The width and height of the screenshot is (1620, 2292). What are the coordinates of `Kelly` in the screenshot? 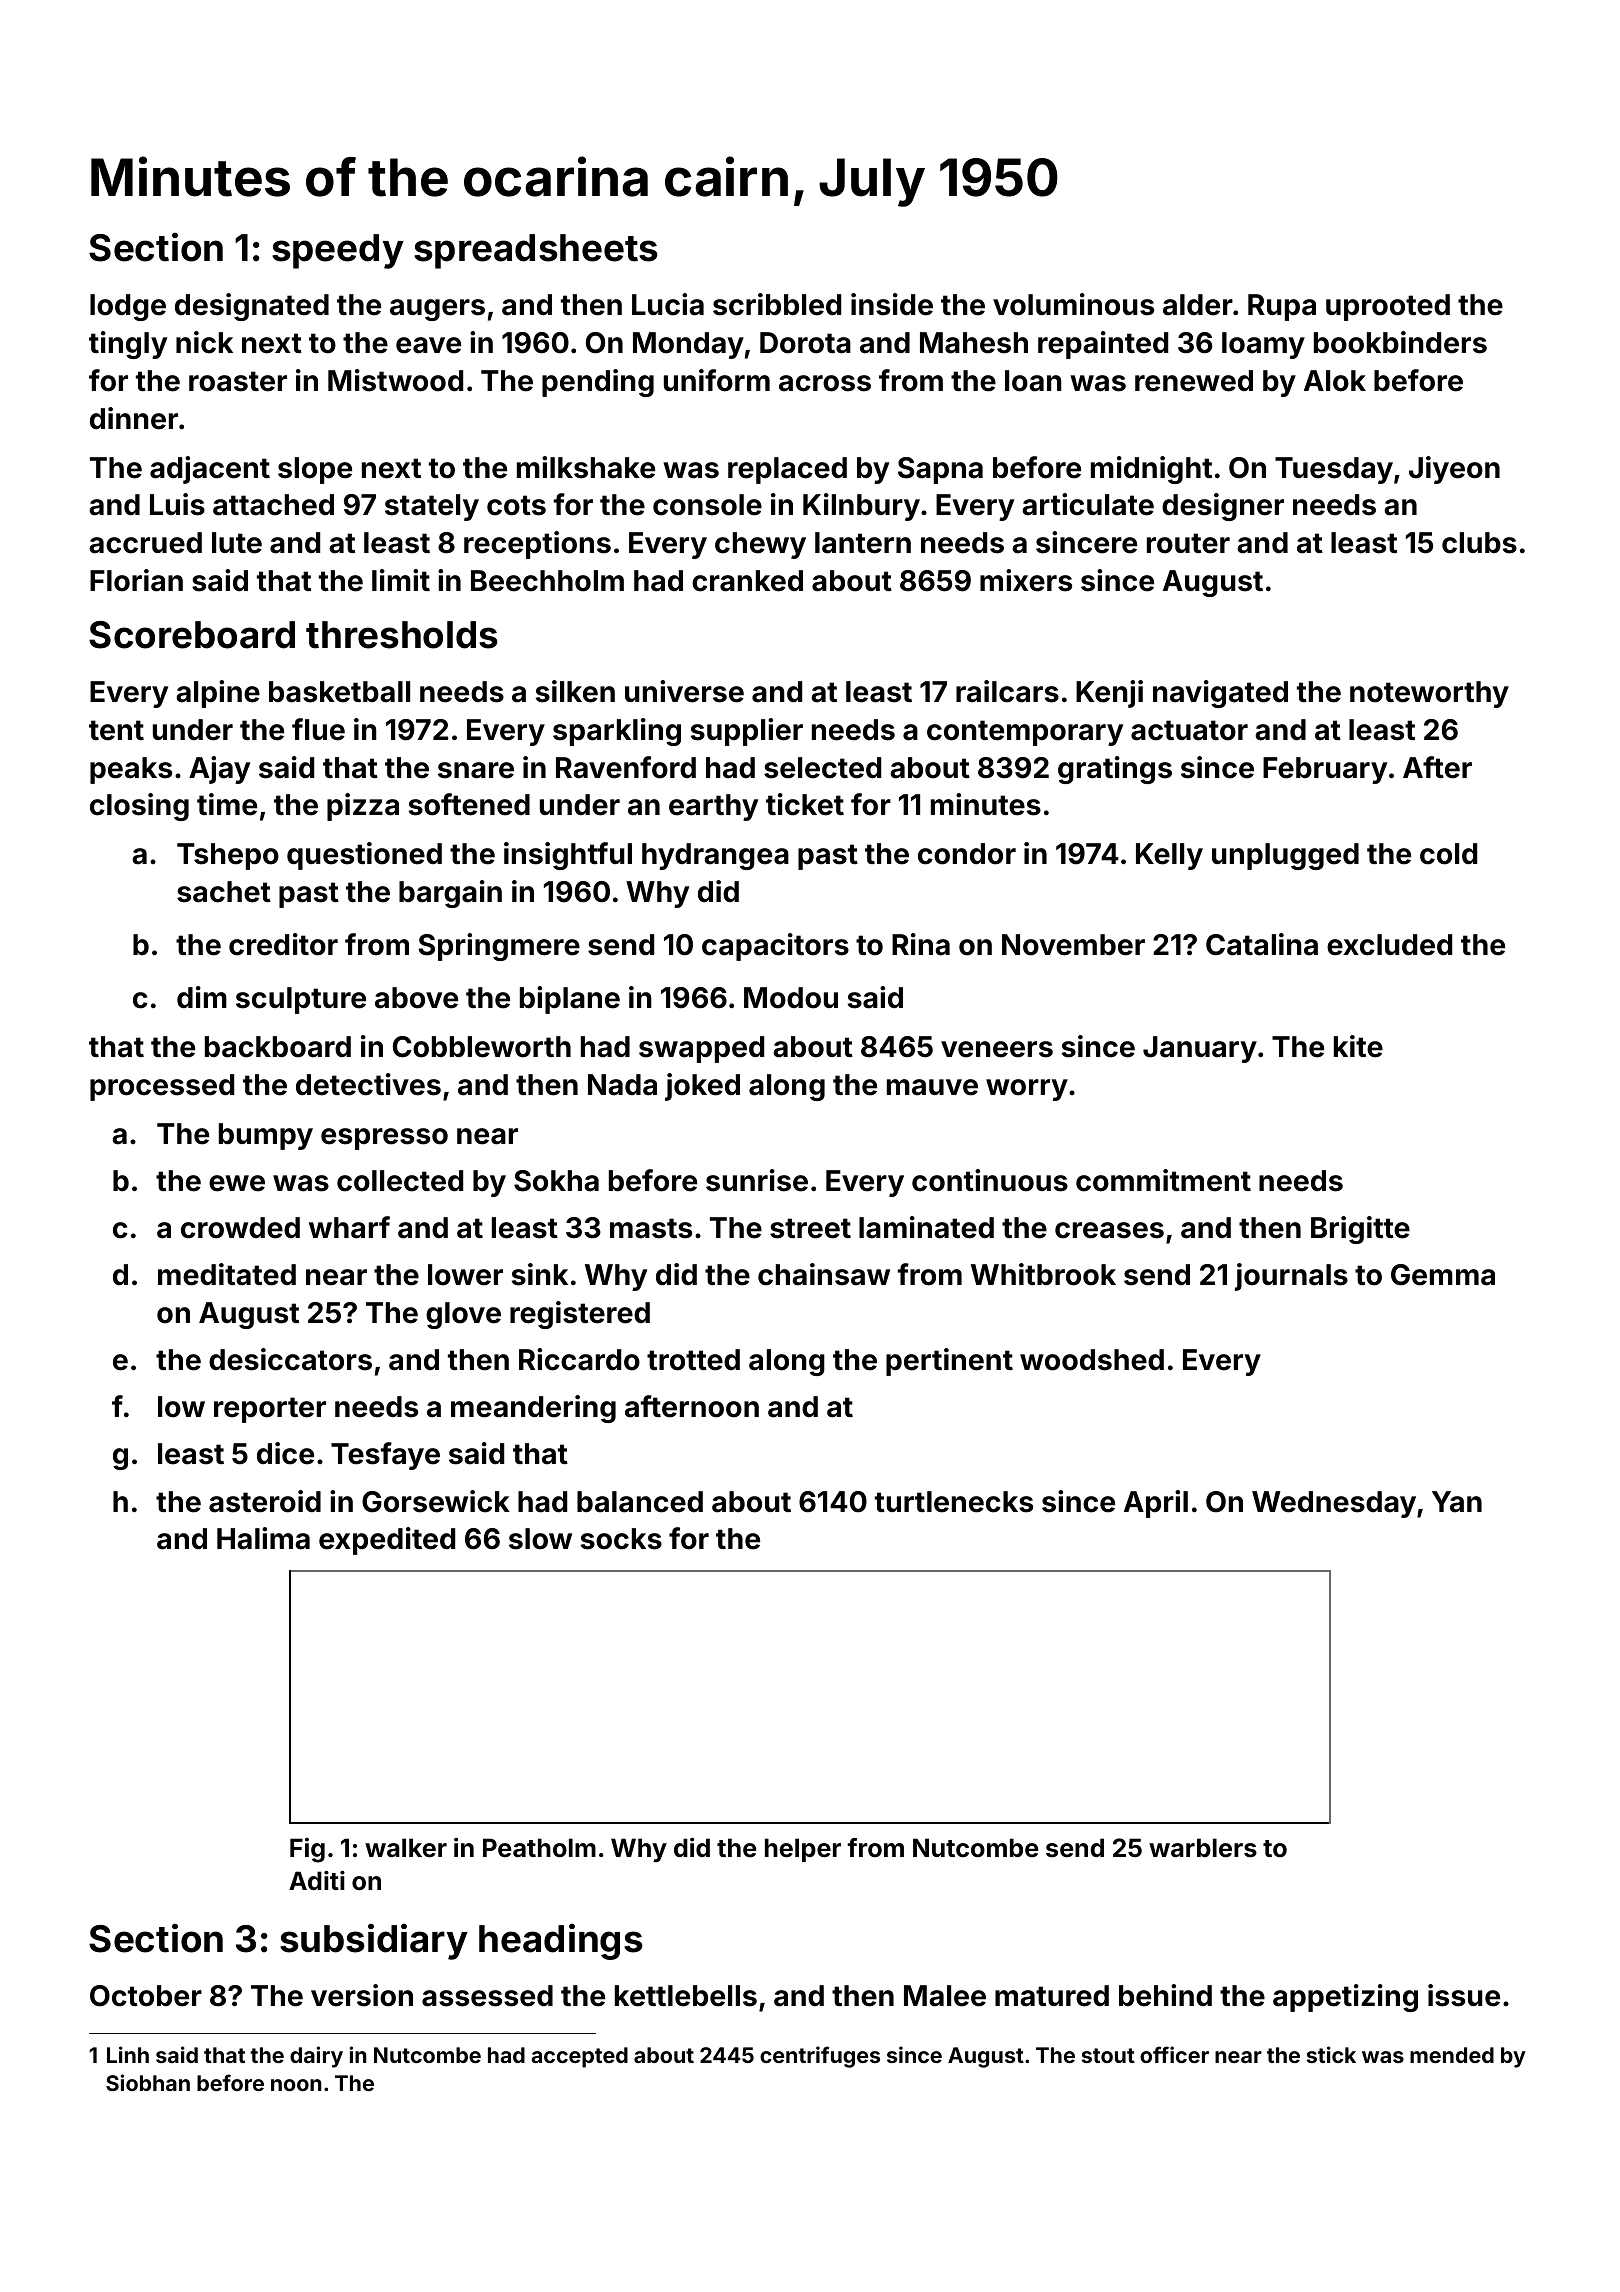 It's located at (1169, 856).
